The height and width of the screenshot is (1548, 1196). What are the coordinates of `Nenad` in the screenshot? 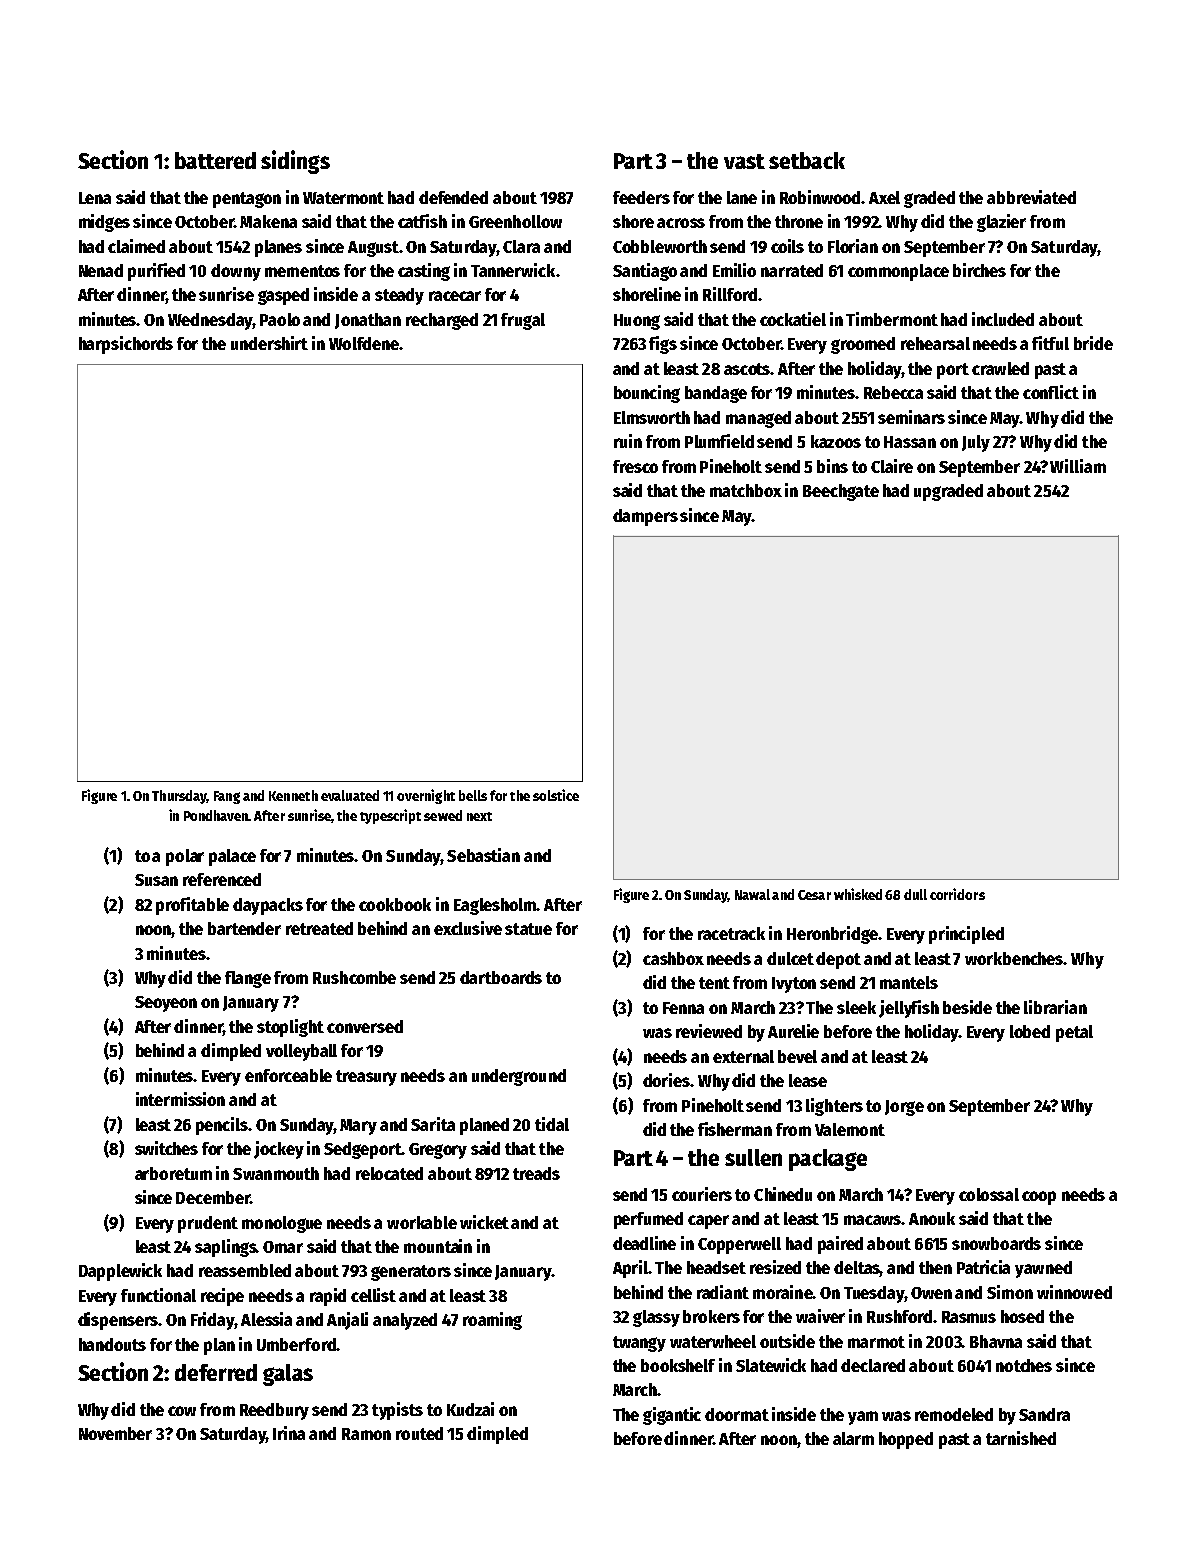 It's located at (101, 270).
